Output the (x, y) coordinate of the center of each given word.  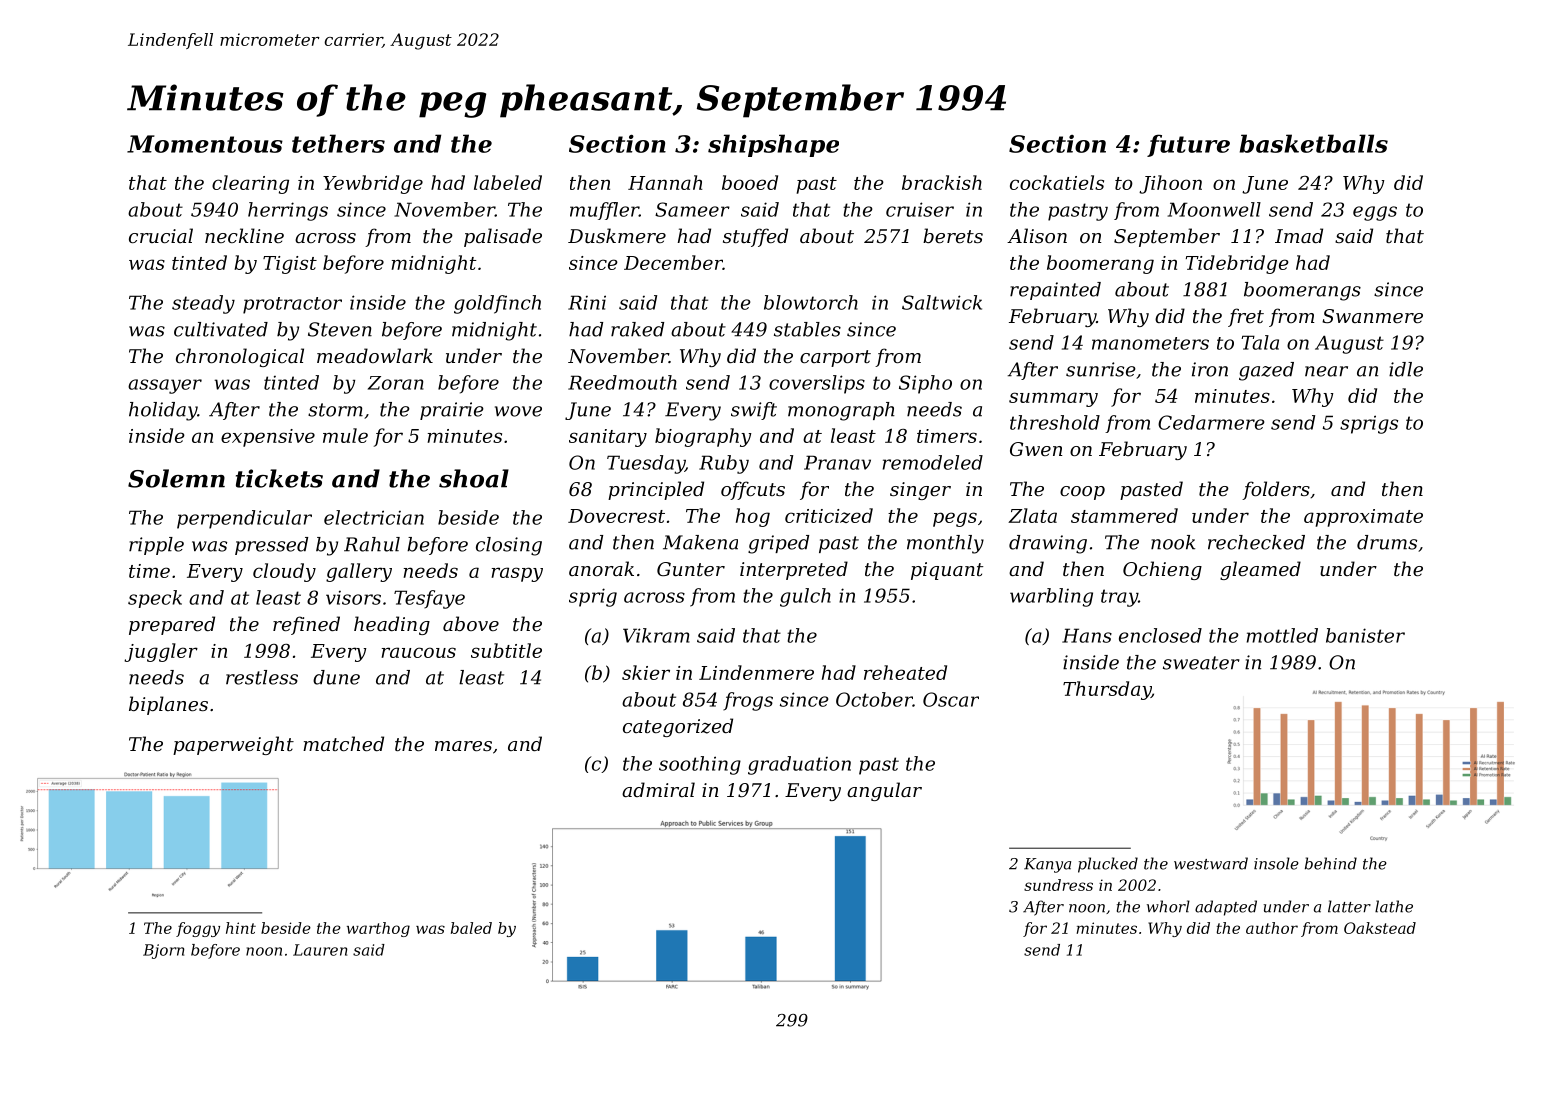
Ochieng (1162, 570)
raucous (418, 652)
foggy (198, 929)
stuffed (755, 237)
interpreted (794, 570)
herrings (288, 211)
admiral (658, 789)
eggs (1375, 213)
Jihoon (1170, 184)
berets (953, 235)
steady (203, 304)
